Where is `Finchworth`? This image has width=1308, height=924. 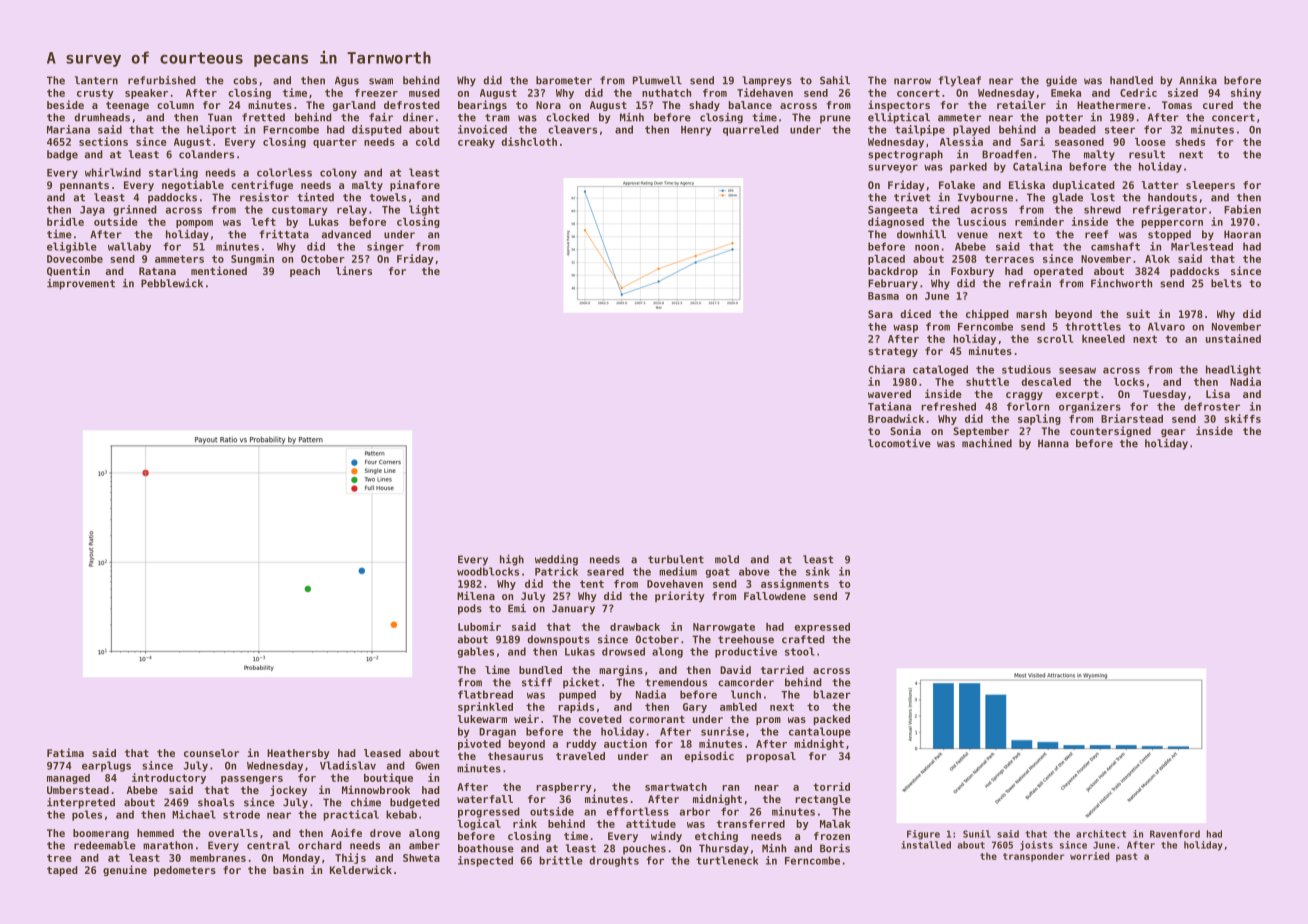
Finchworth is located at coordinates (1121, 283).
